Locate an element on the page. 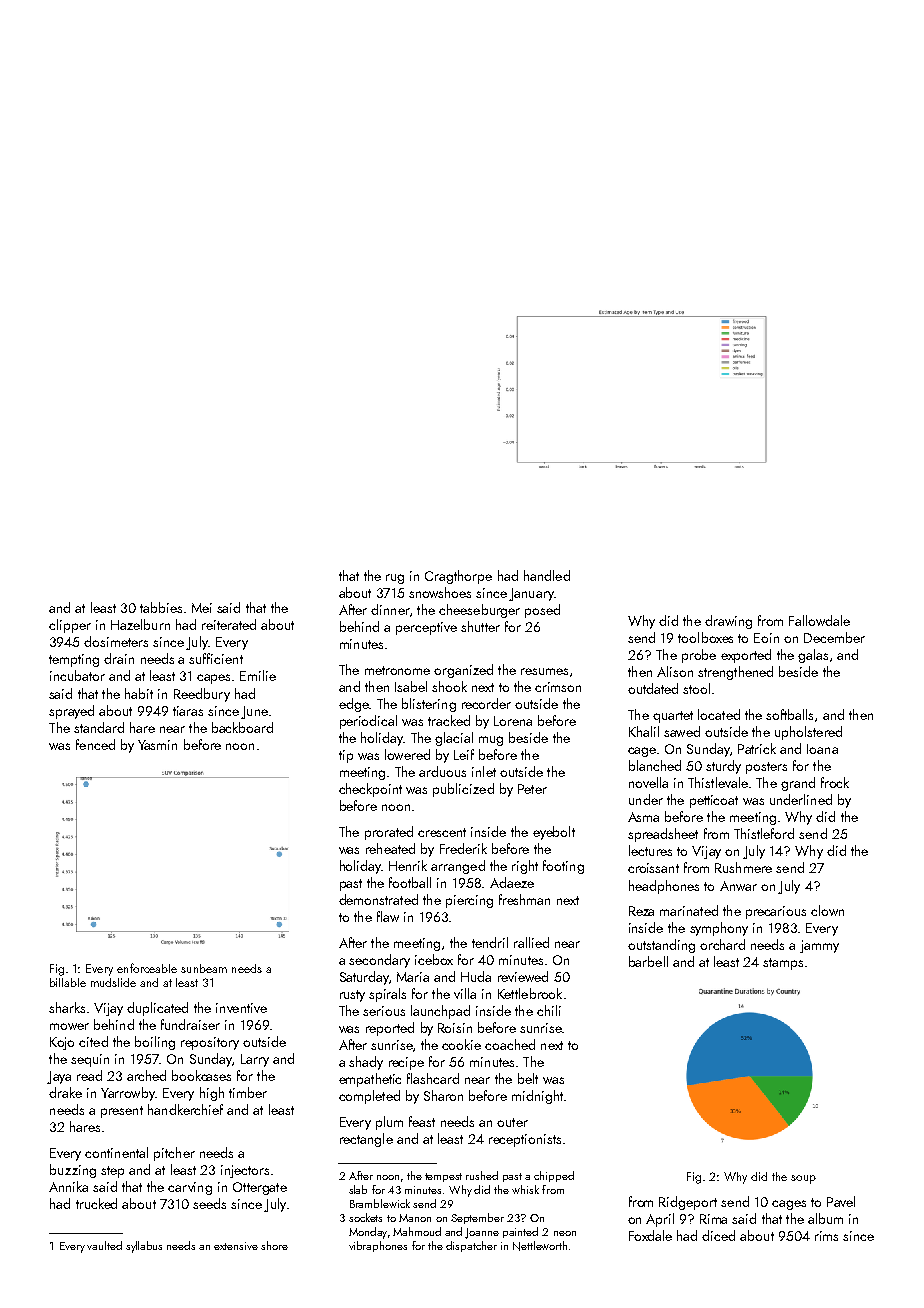 The image size is (924, 1308). tip is located at coordinates (346, 756).
